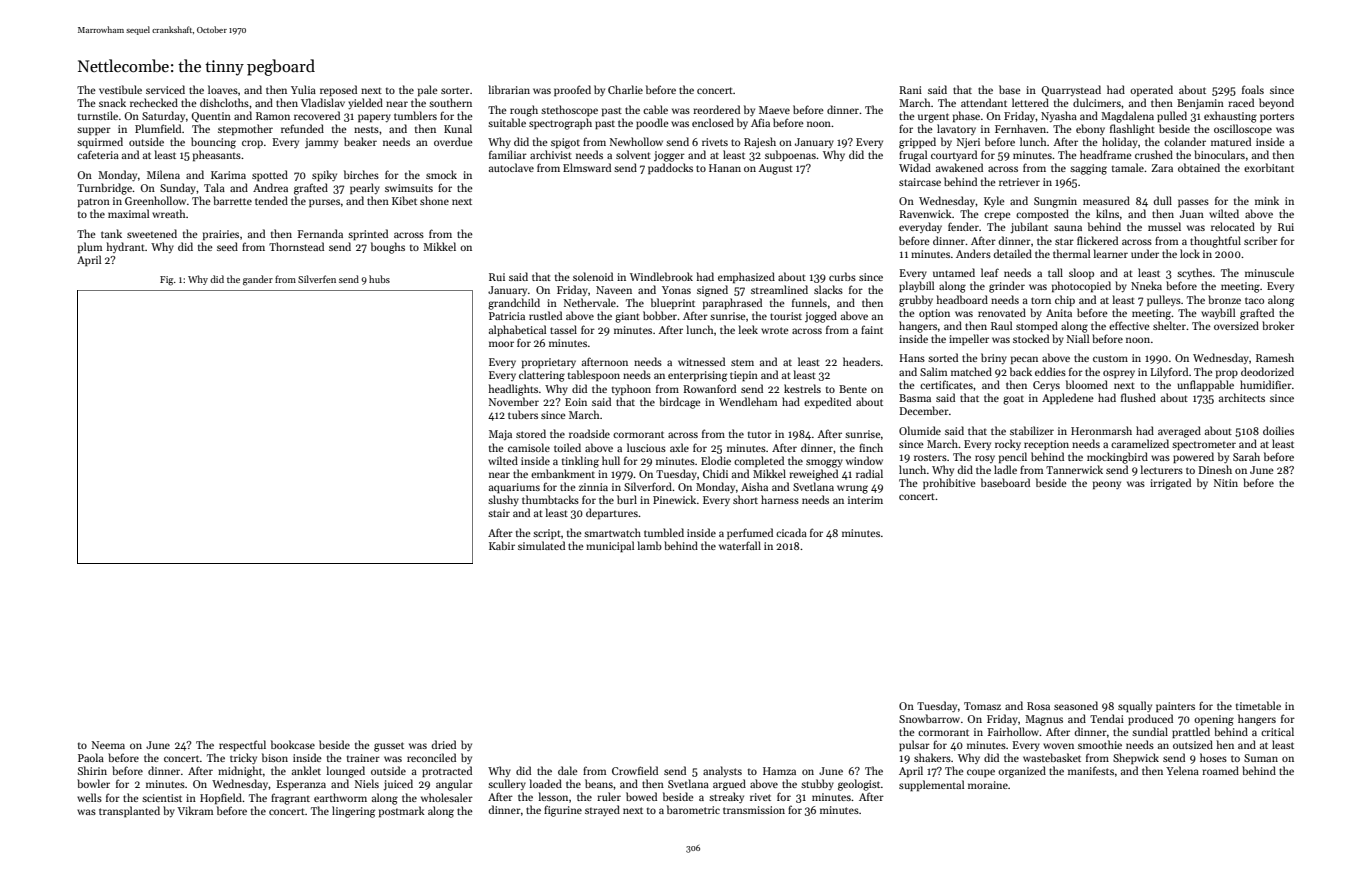  What do you see at coordinates (553, 796) in the page?
I see `lesson` at bounding box center [553, 796].
